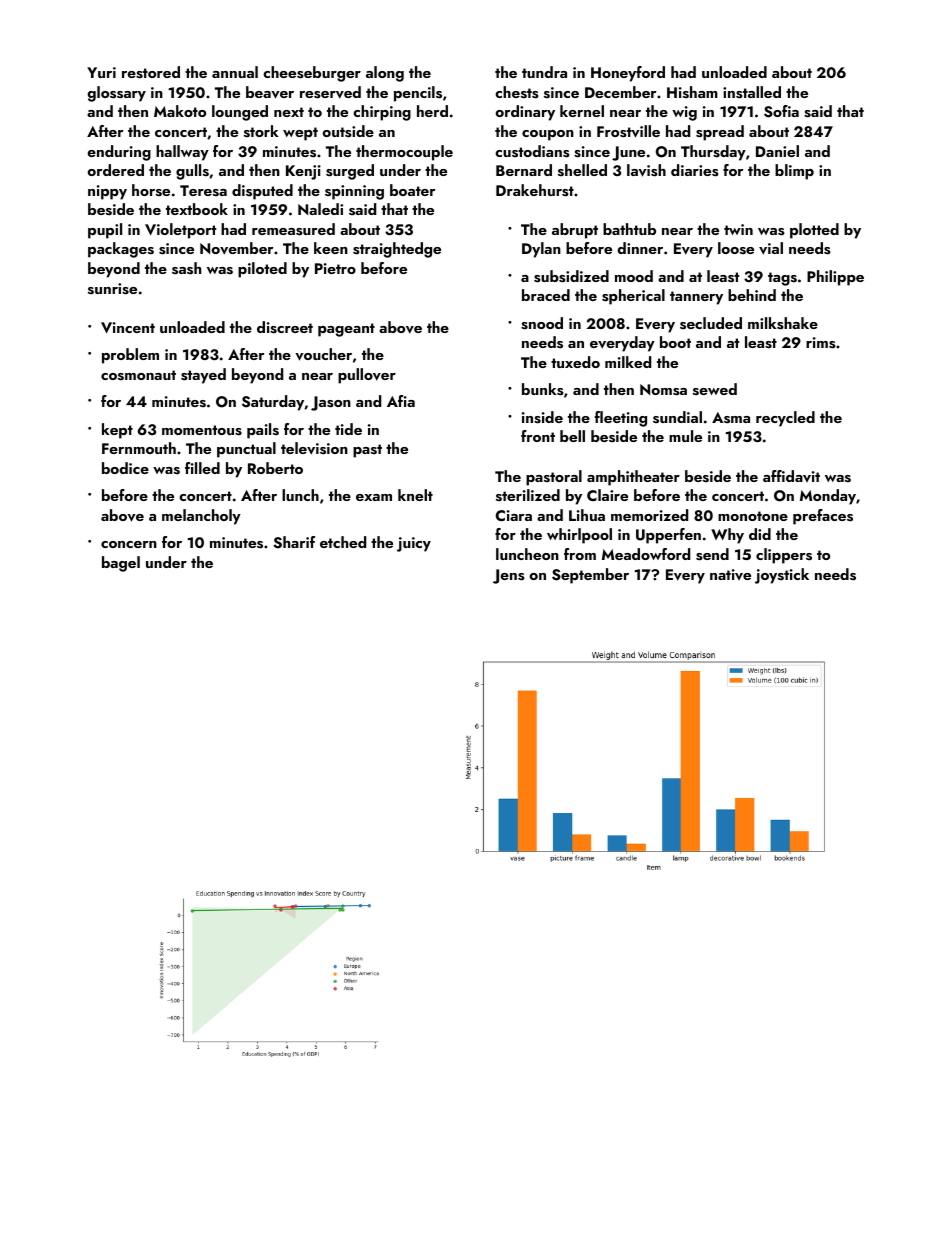 The image size is (952, 1233). Describe the element at coordinates (262, 270) in the document. I see `piloted` at that location.
